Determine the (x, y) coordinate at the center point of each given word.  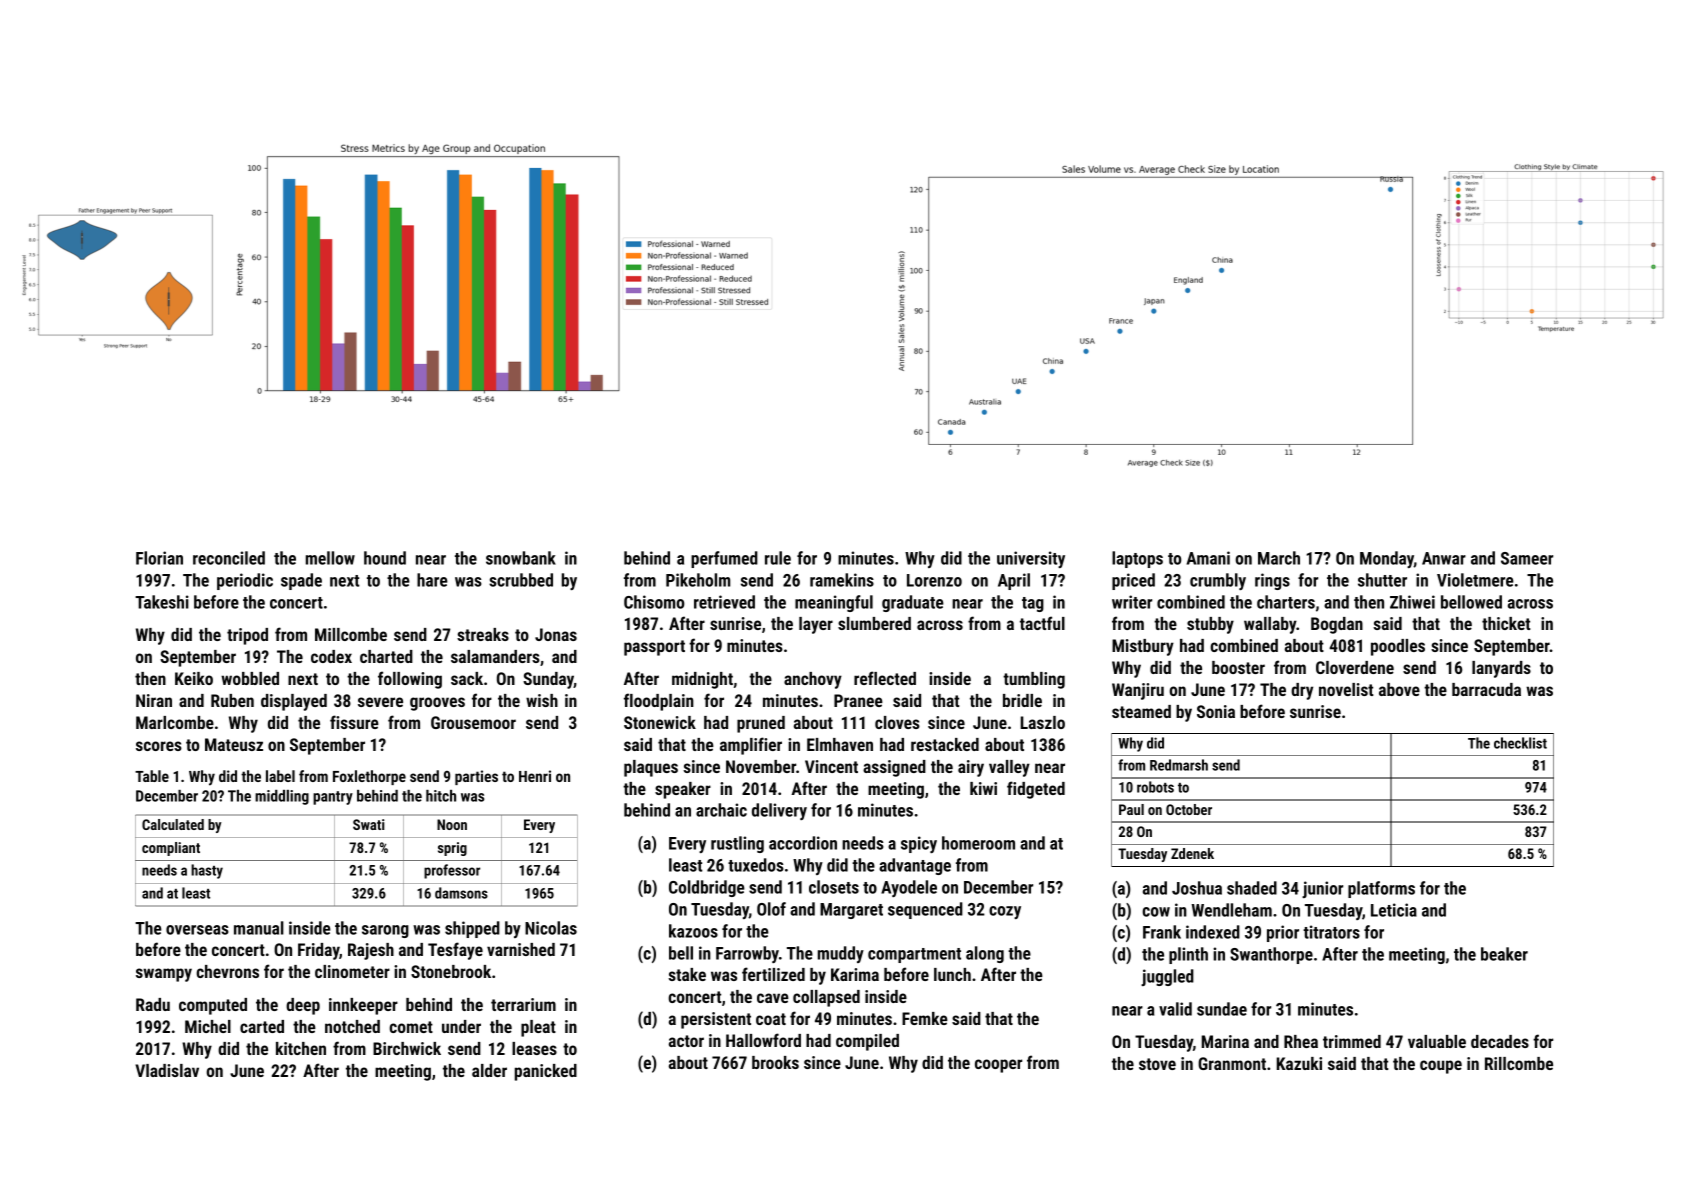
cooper (998, 1066)
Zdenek (1192, 853)
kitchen (301, 1048)
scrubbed (521, 580)
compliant (171, 849)
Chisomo (654, 602)
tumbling (1034, 680)
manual (259, 928)
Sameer (1527, 558)
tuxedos (756, 865)
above (1399, 689)
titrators (1331, 932)
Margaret (851, 911)
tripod (247, 636)
